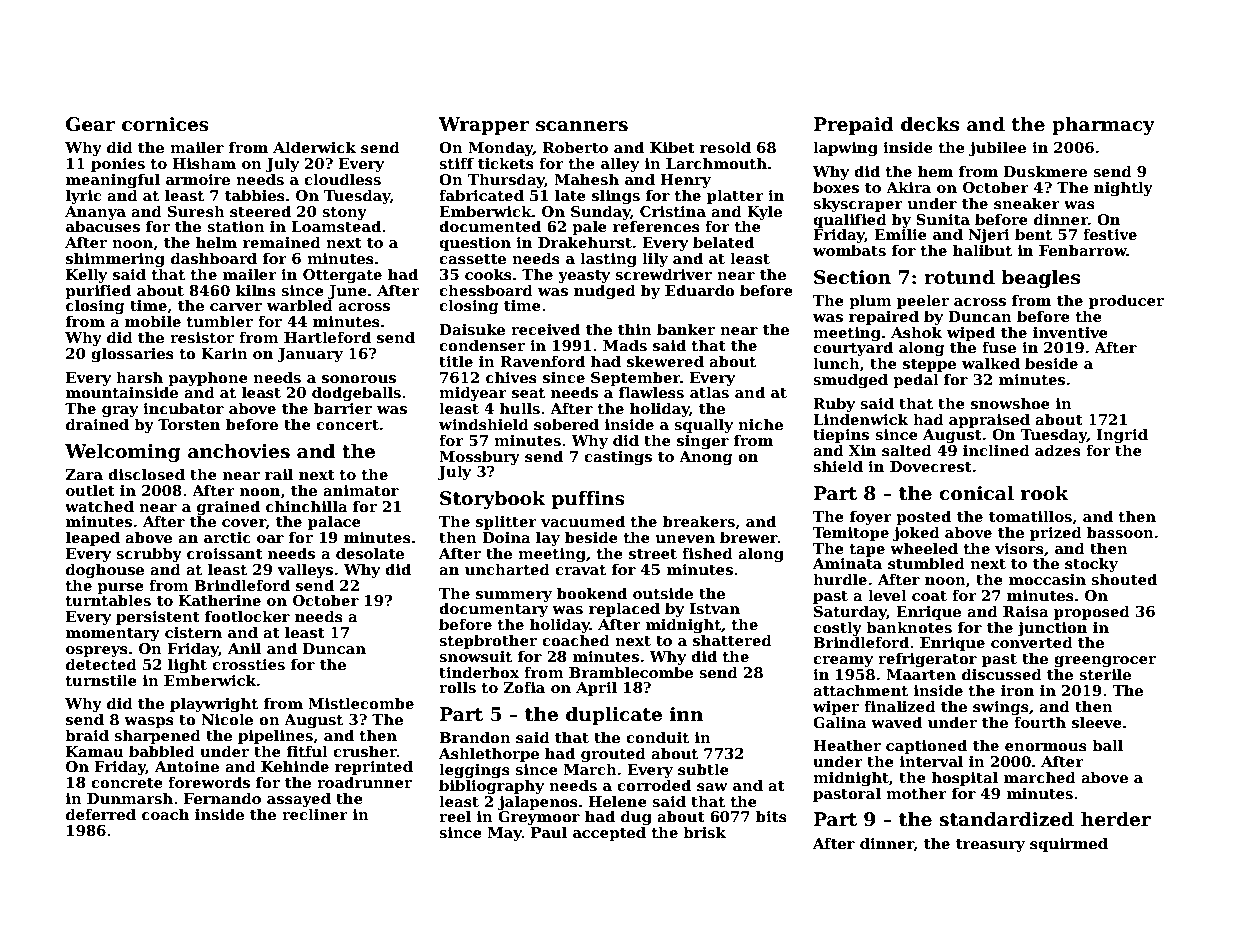 The image size is (1233, 952). I want to click on Anil, so click(244, 648).
